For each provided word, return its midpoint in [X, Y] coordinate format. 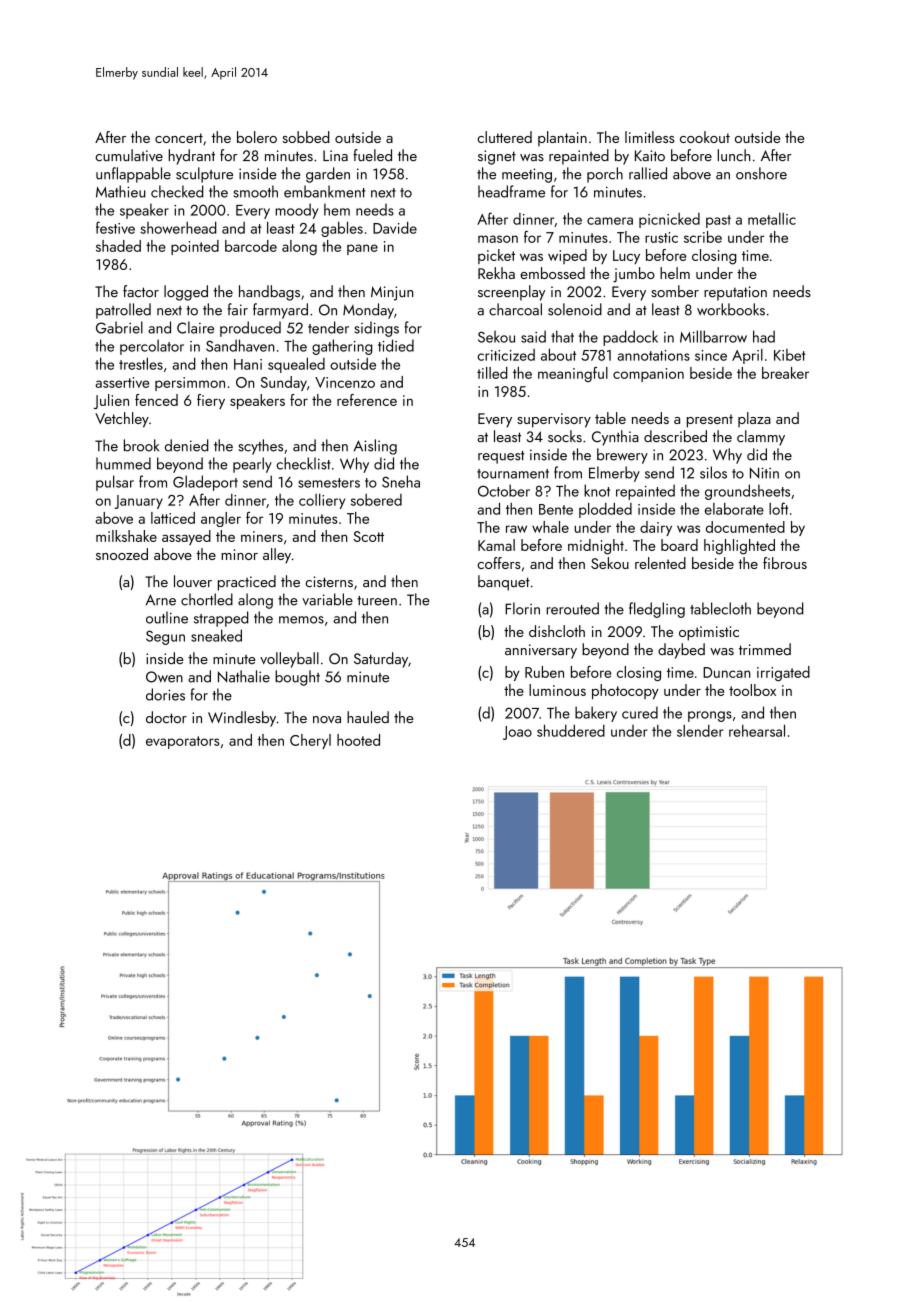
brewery [622, 456]
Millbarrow [713, 336]
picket [496, 256]
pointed [195, 247]
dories [165, 694]
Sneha [401, 481]
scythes [260, 447]
